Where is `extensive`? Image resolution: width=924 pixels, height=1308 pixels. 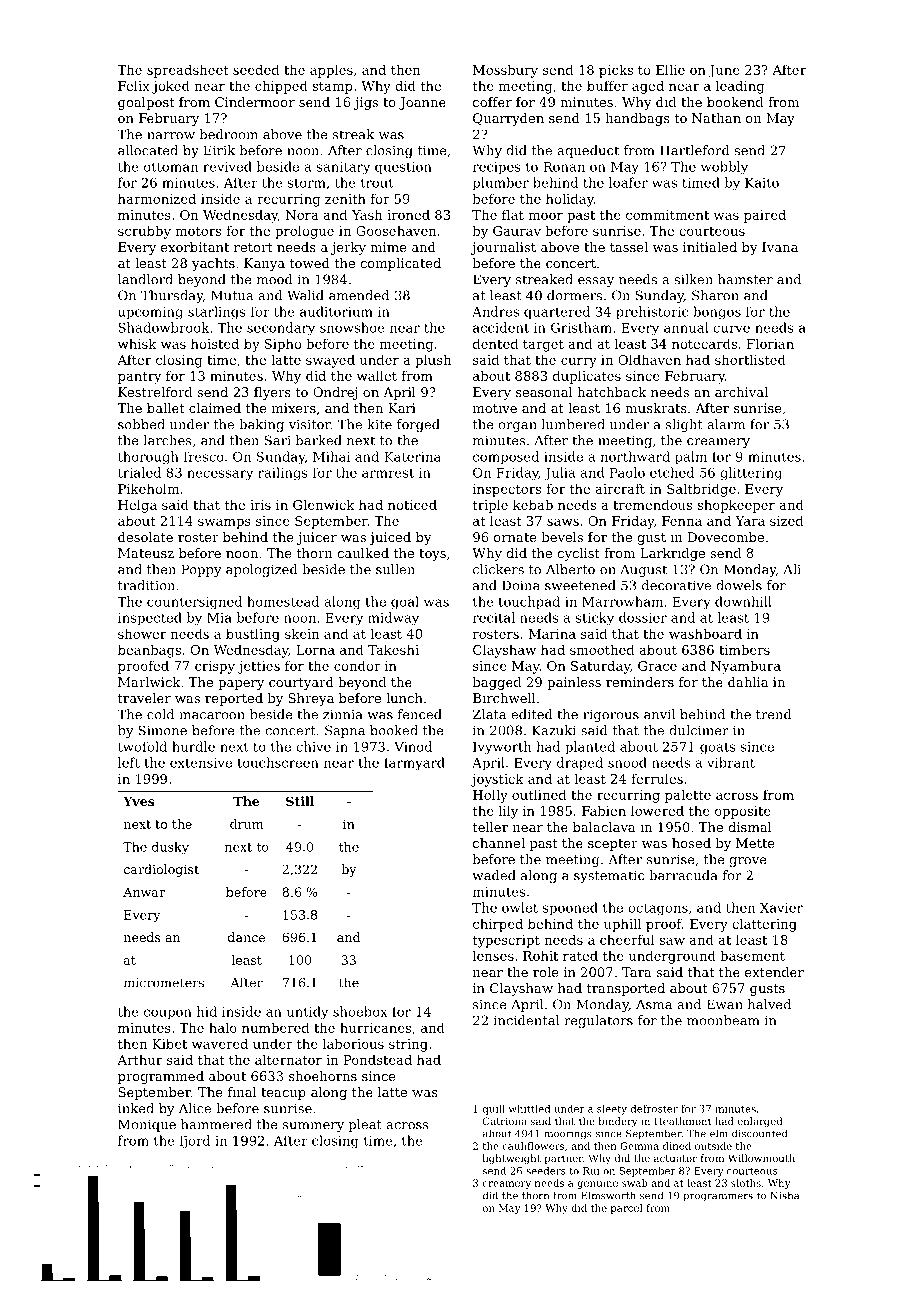 extensive is located at coordinates (201, 763).
